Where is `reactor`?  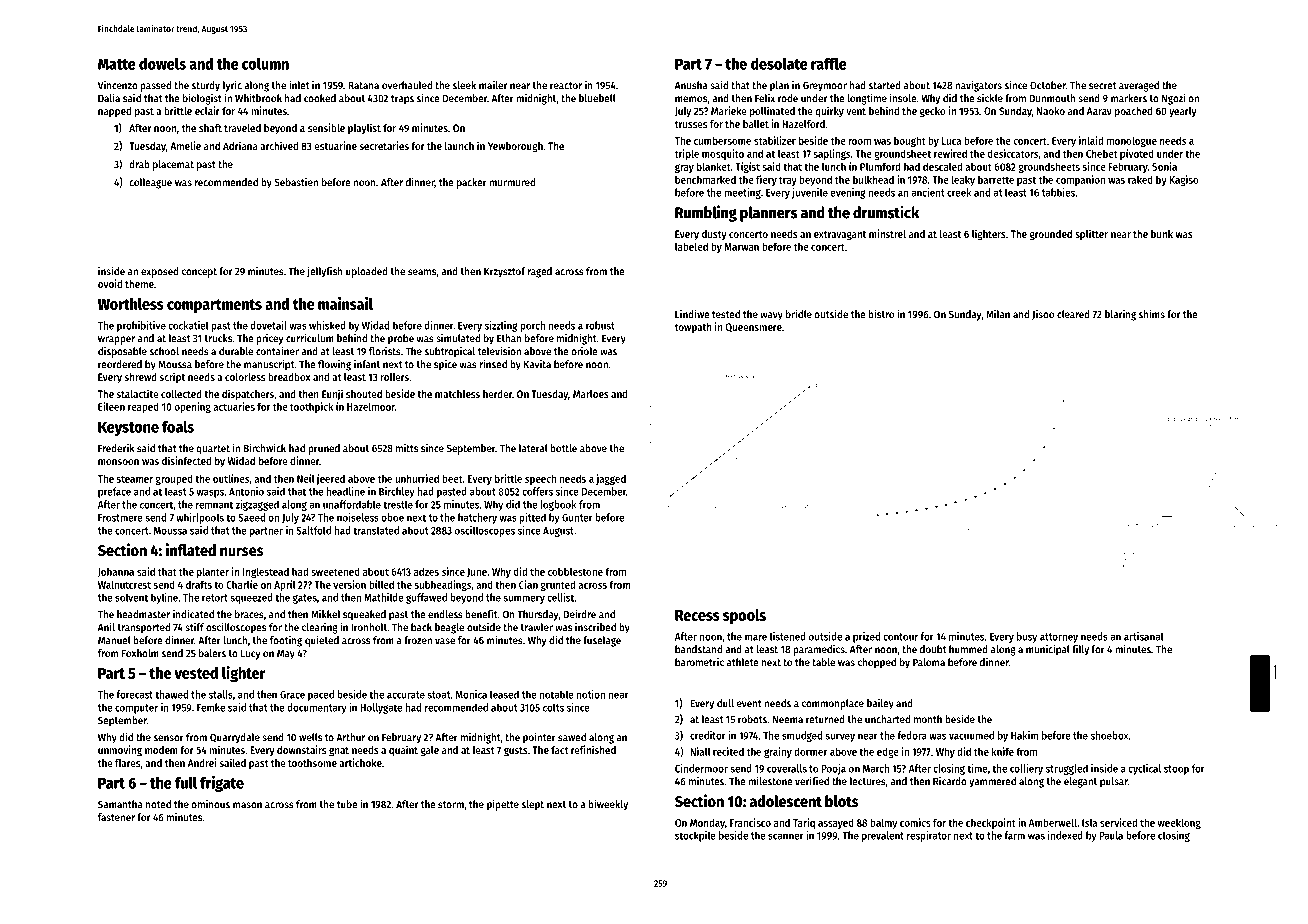
reactor is located at coordinates (566, 86).
